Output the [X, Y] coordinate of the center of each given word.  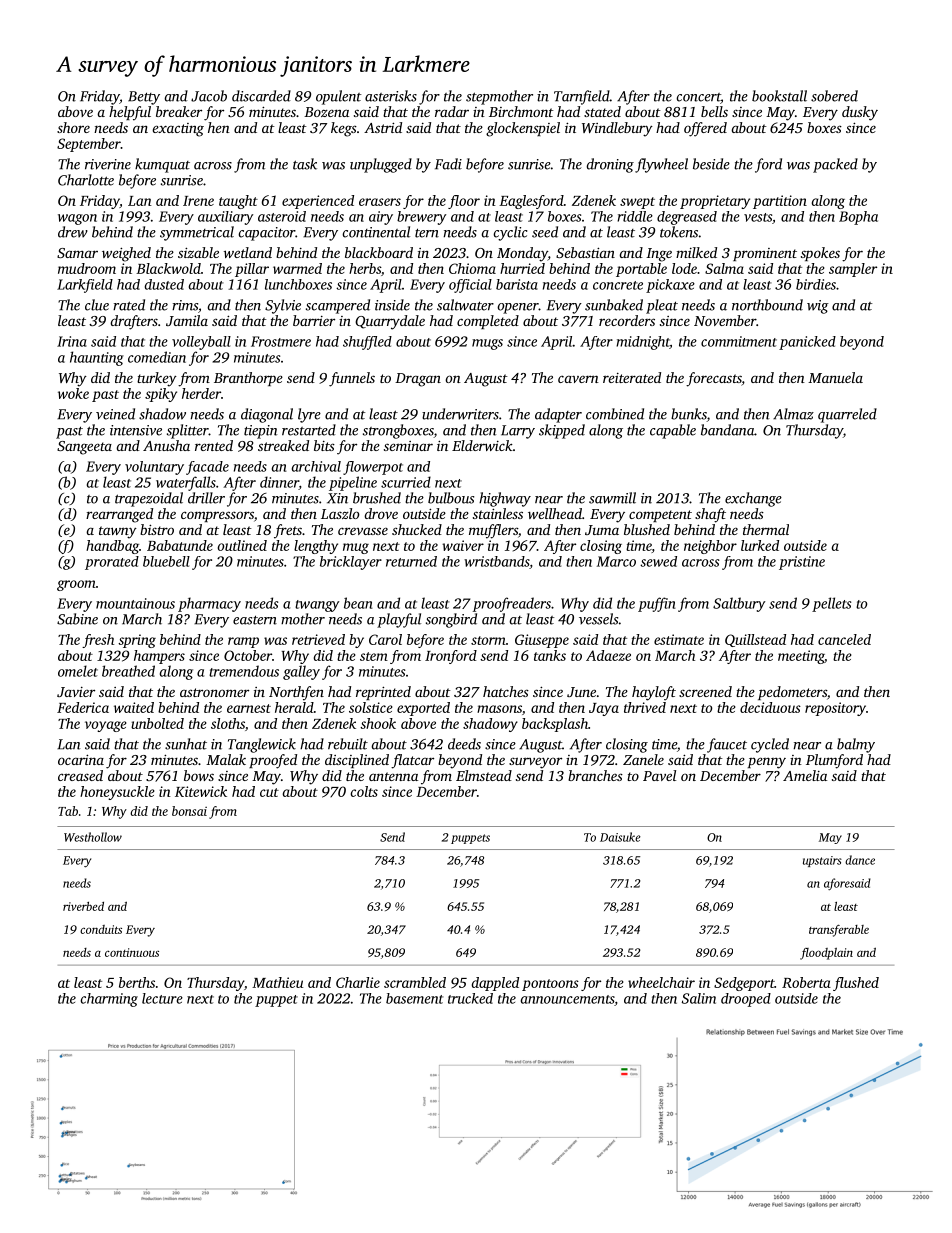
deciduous [770, 707]
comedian [157, 357]
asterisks [391, 96]
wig [818, 307]
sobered [834, 96]
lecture [162, 998]
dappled [495, 984]
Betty [144, 98]
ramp [243, 642]
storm [488, 640]
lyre [309, 415]
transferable [839, 931]
